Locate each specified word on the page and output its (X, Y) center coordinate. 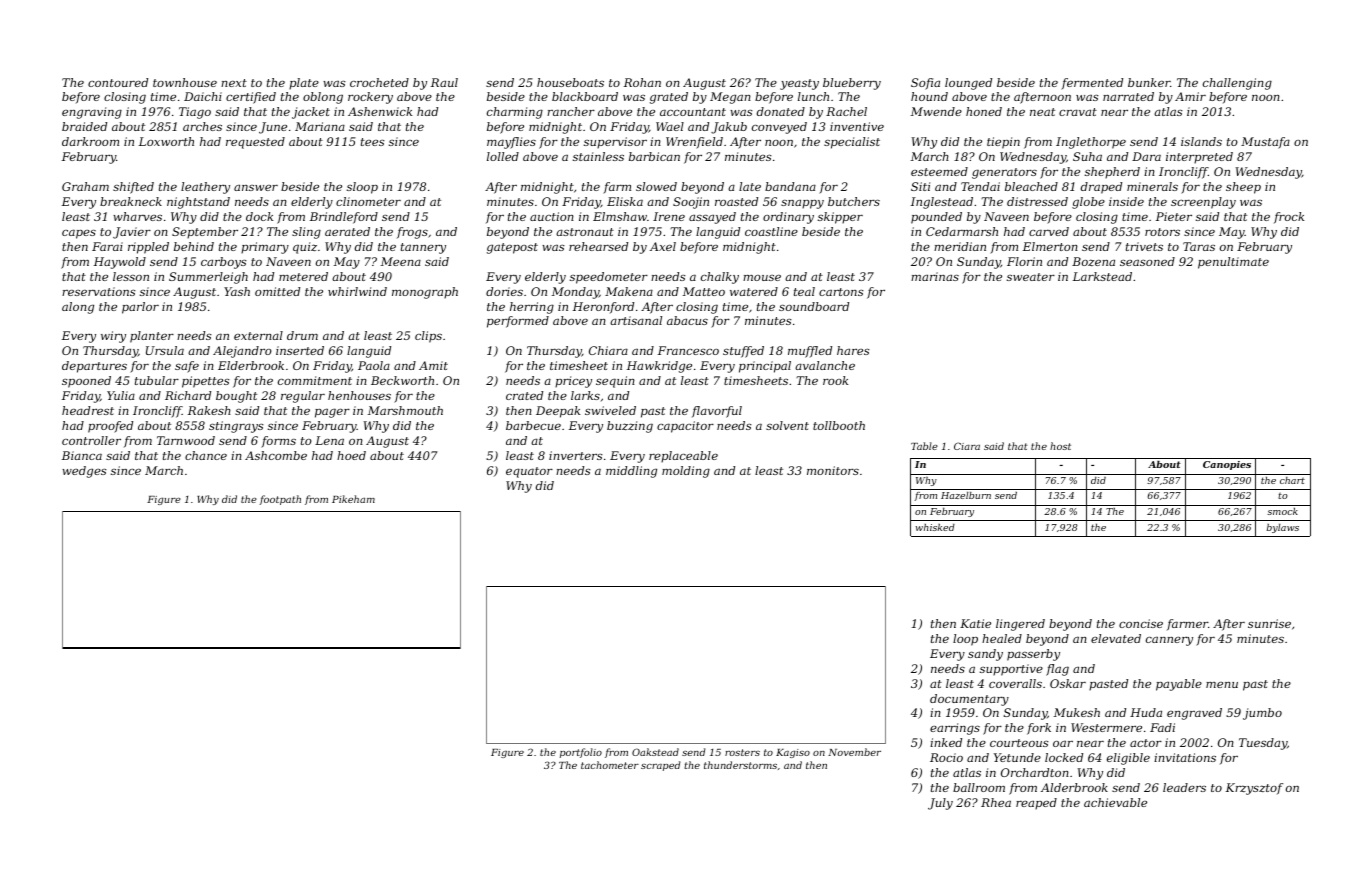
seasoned (1147, 261)
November (854, 752)
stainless (598, 156)
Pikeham (353, 499)
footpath (280, 500)
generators (1004, 173)
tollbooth (839, 425)
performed (518, 322)
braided (84, 126)
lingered (1020, 625)
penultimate (1233, 263)
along (78, 308)
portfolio (581, 753)
